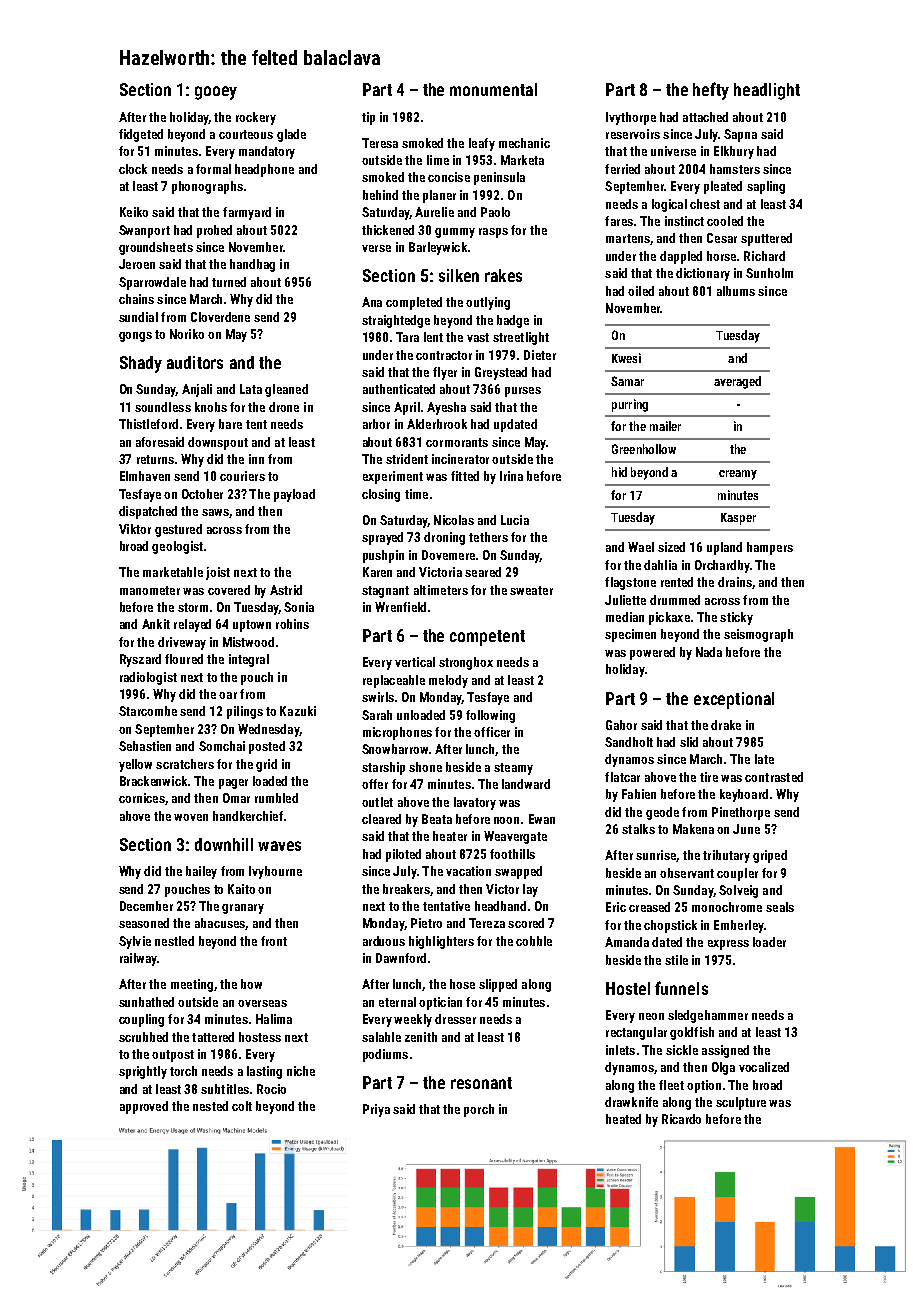 The height and width of the document is (1308, 924). What do you see at coordinates (741, 1103) in the document?
I see `sculpture` at bounding box center [741, 1103].
